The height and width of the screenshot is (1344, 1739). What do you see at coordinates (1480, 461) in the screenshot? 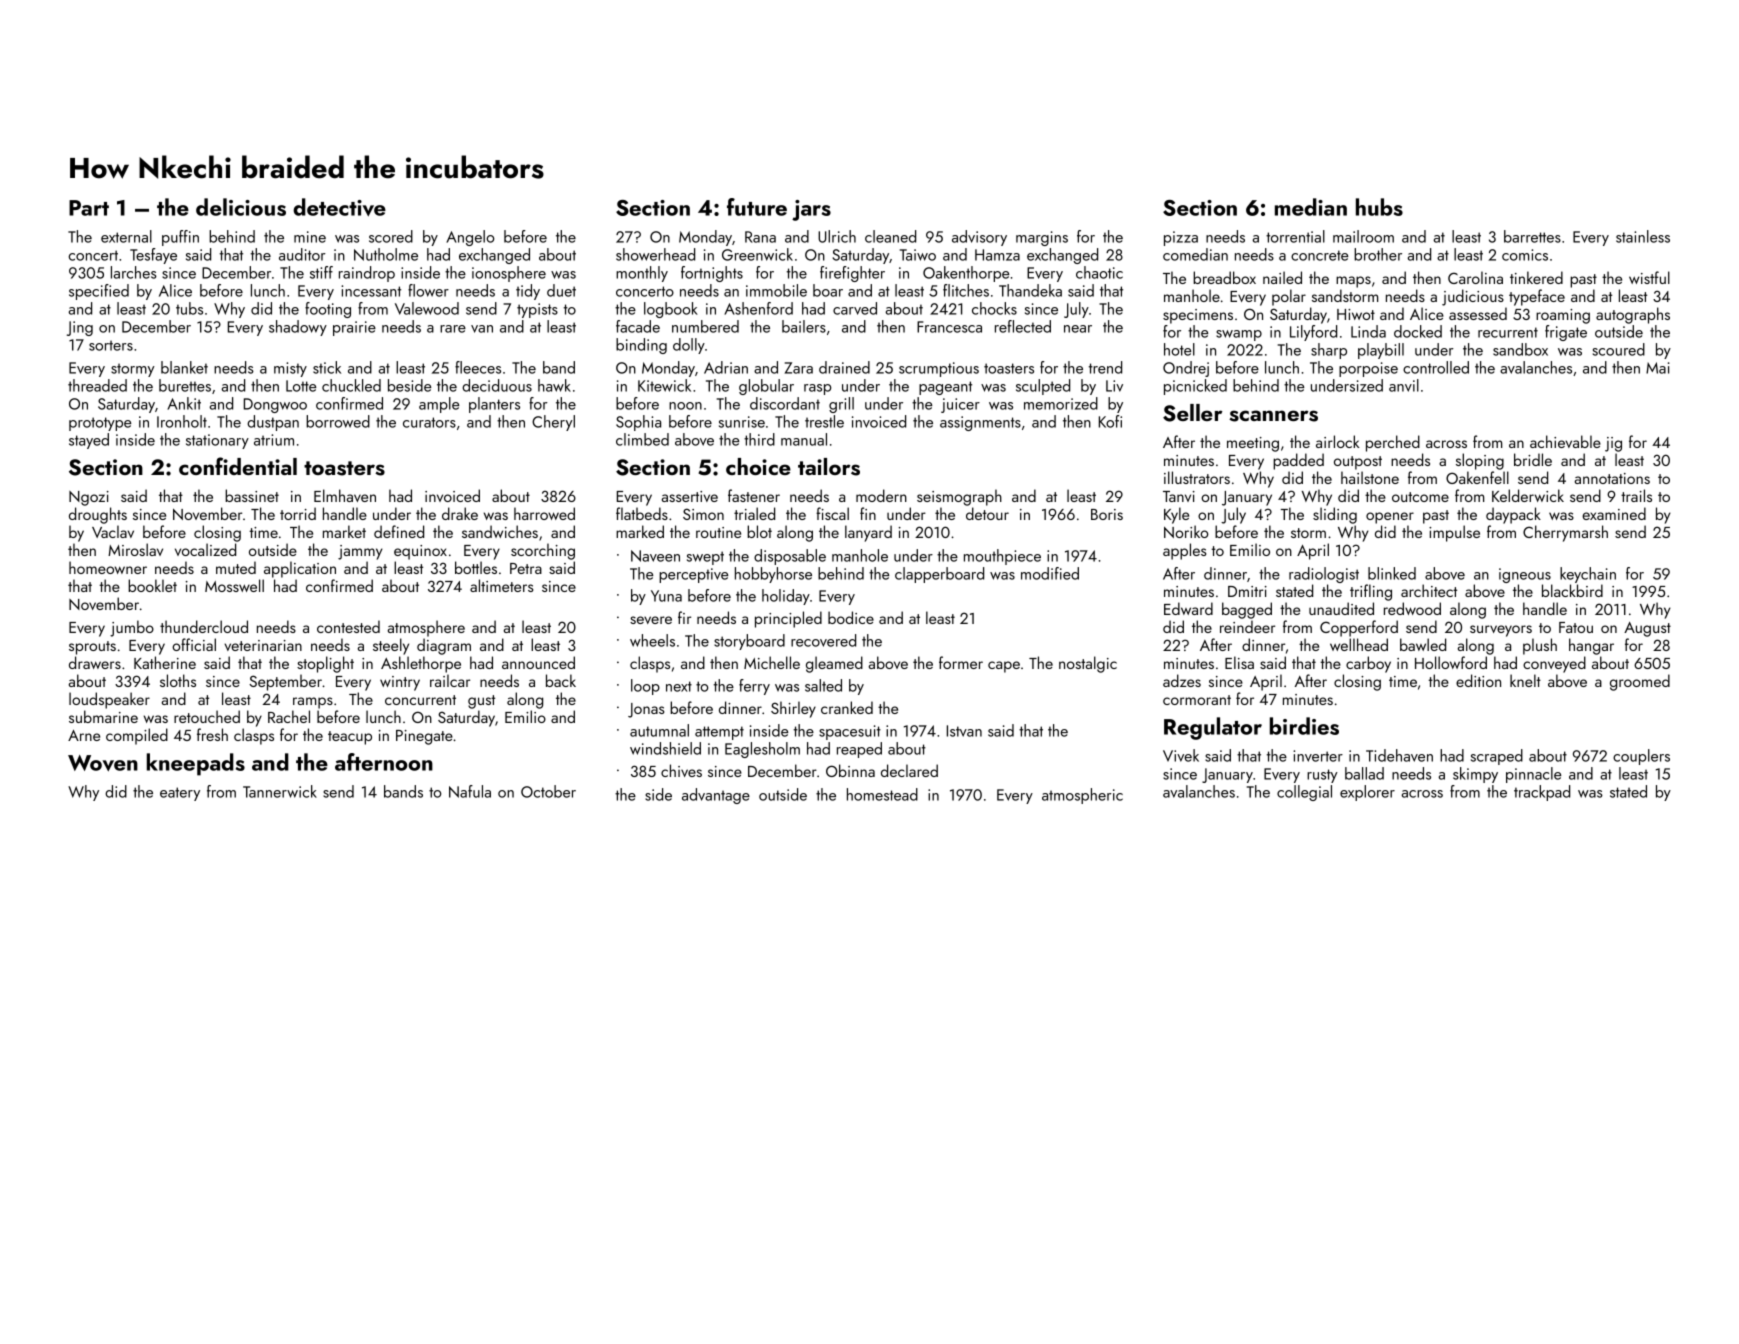
I see `sloping` at bounding box center [1480, 461].
